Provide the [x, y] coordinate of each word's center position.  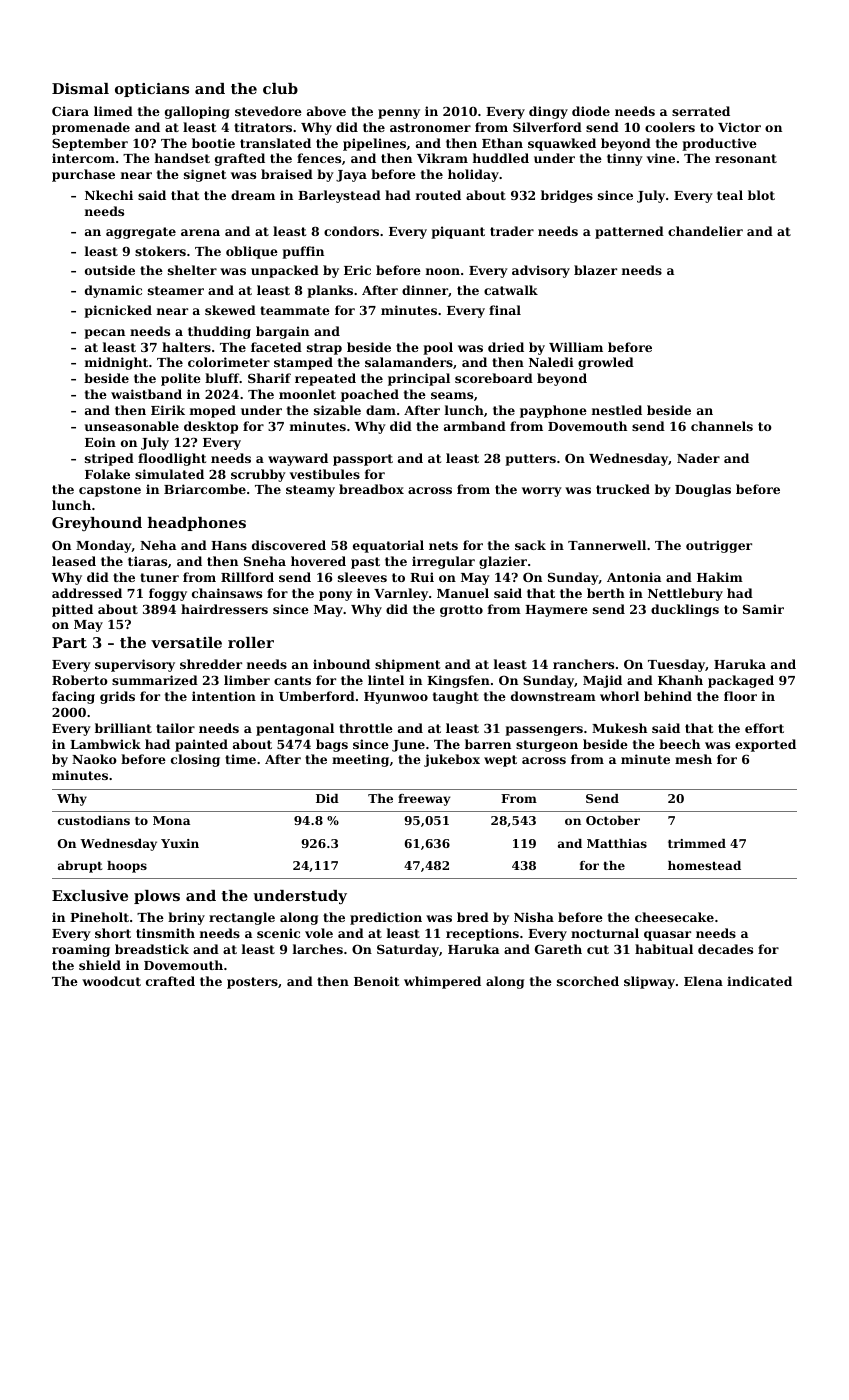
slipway [649, 982]
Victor [739, 127]
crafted [170, 981]
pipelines [374, 144]
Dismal [80, 88]
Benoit [376, 981]
